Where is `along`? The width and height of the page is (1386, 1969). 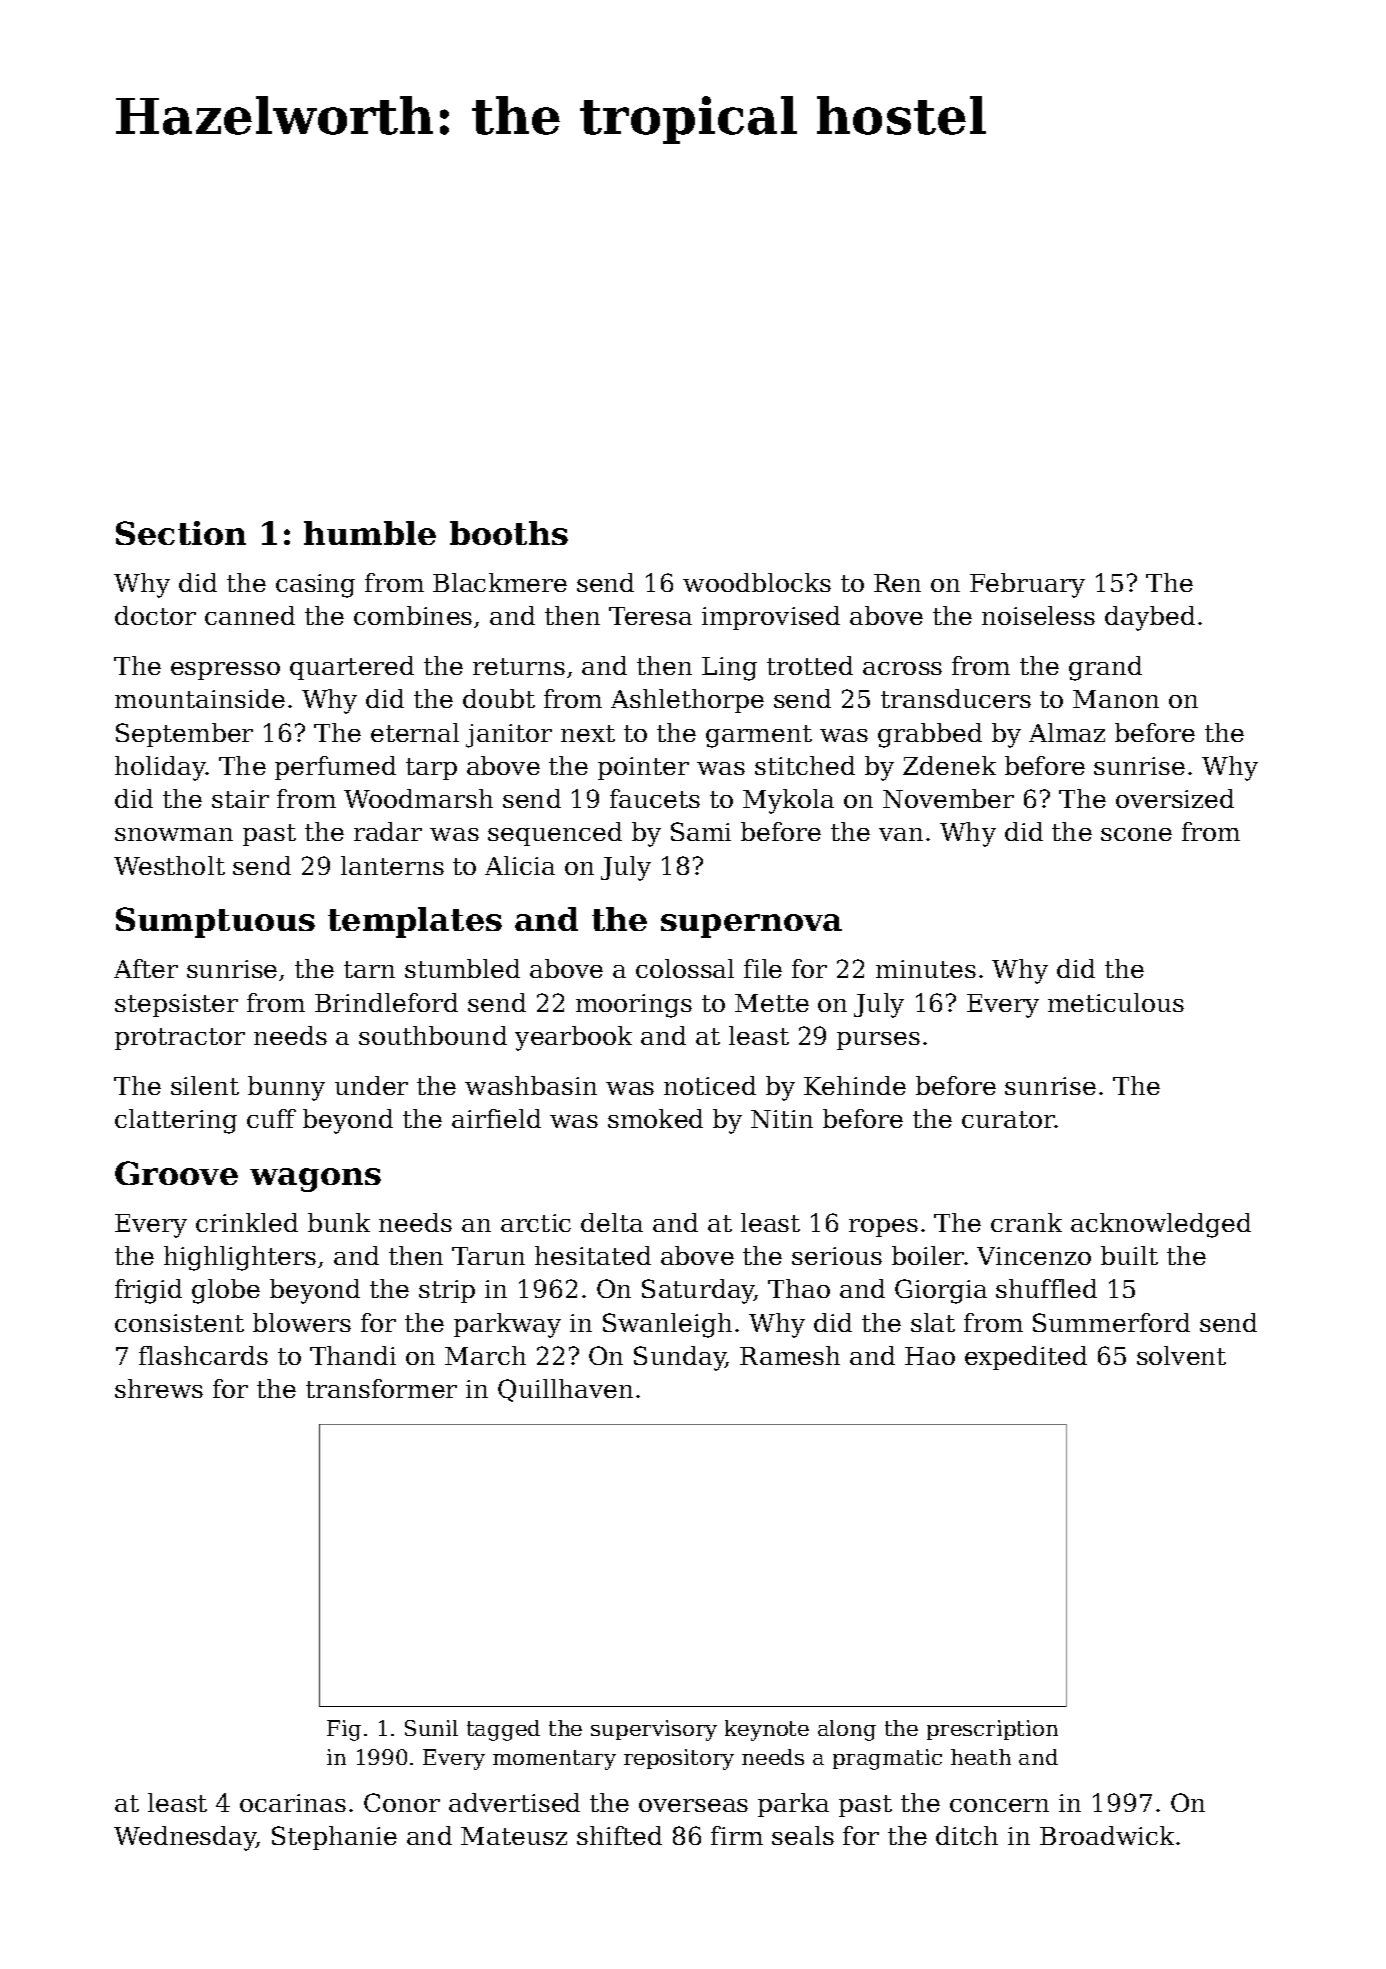
along is located at coordinates (847, 1730).
